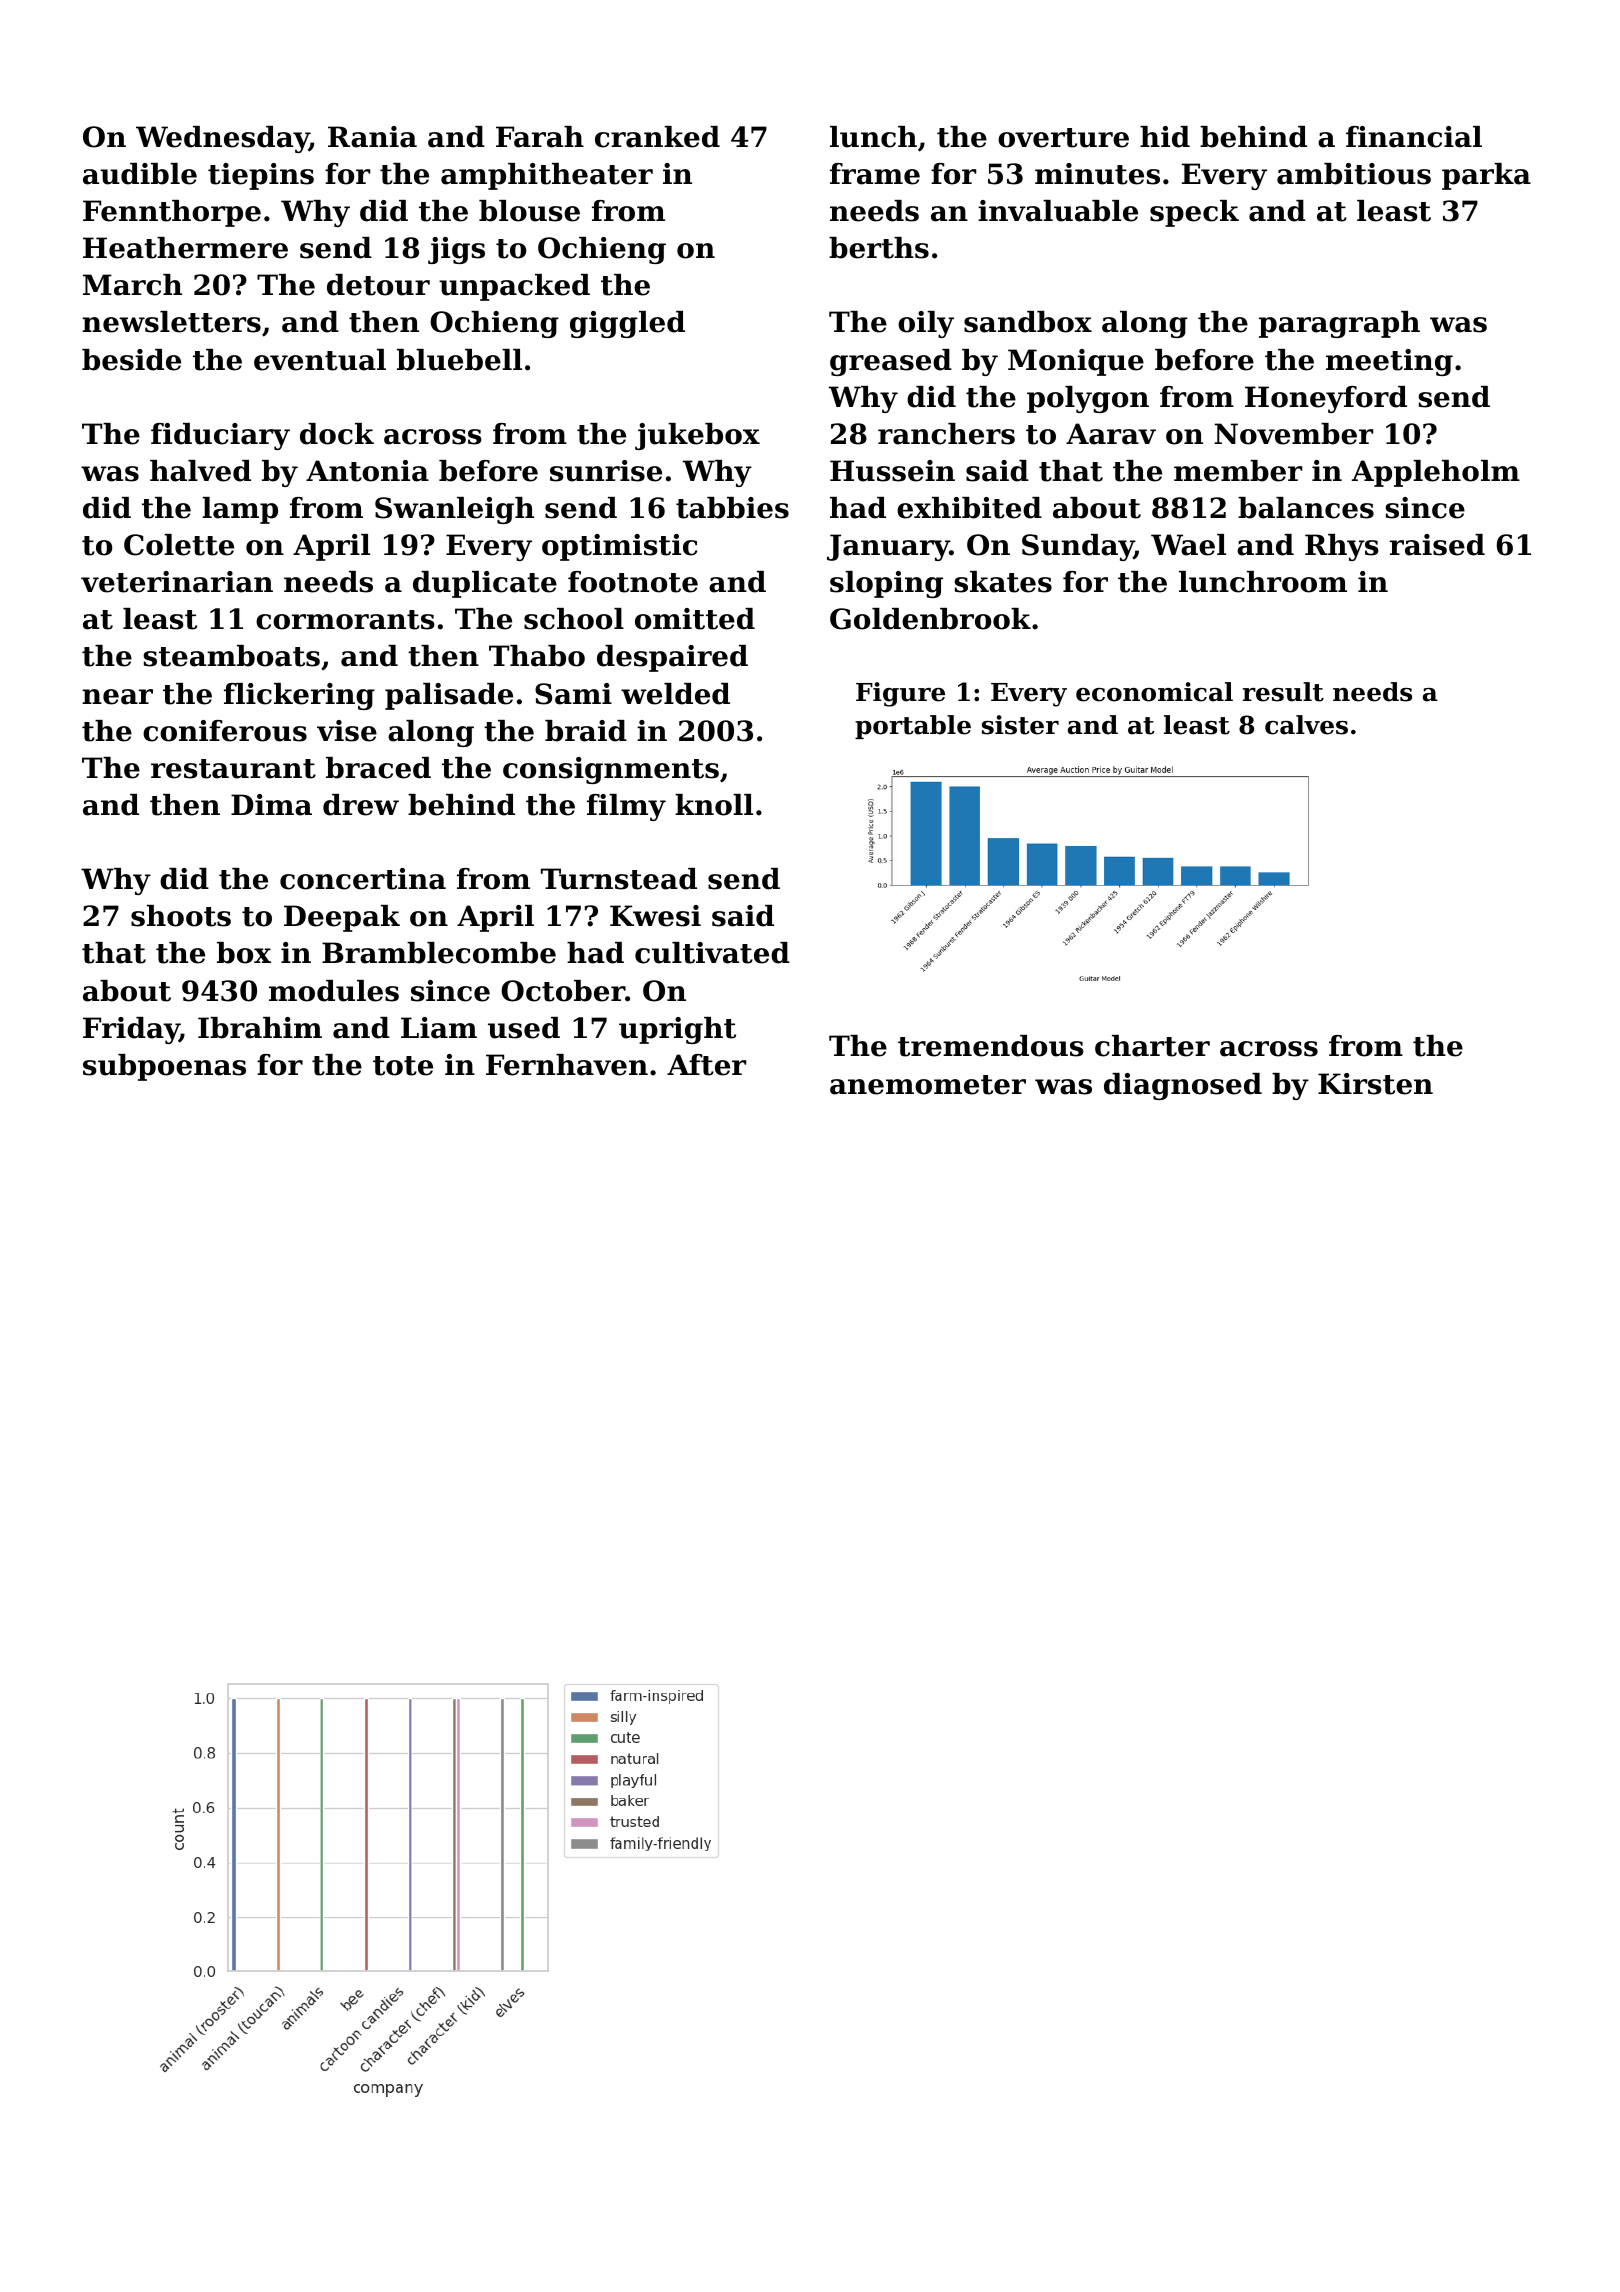  What do you see at coordinates (1339, 324) in the page?
I see `paragraph` at bounding box center [1339, 324].
